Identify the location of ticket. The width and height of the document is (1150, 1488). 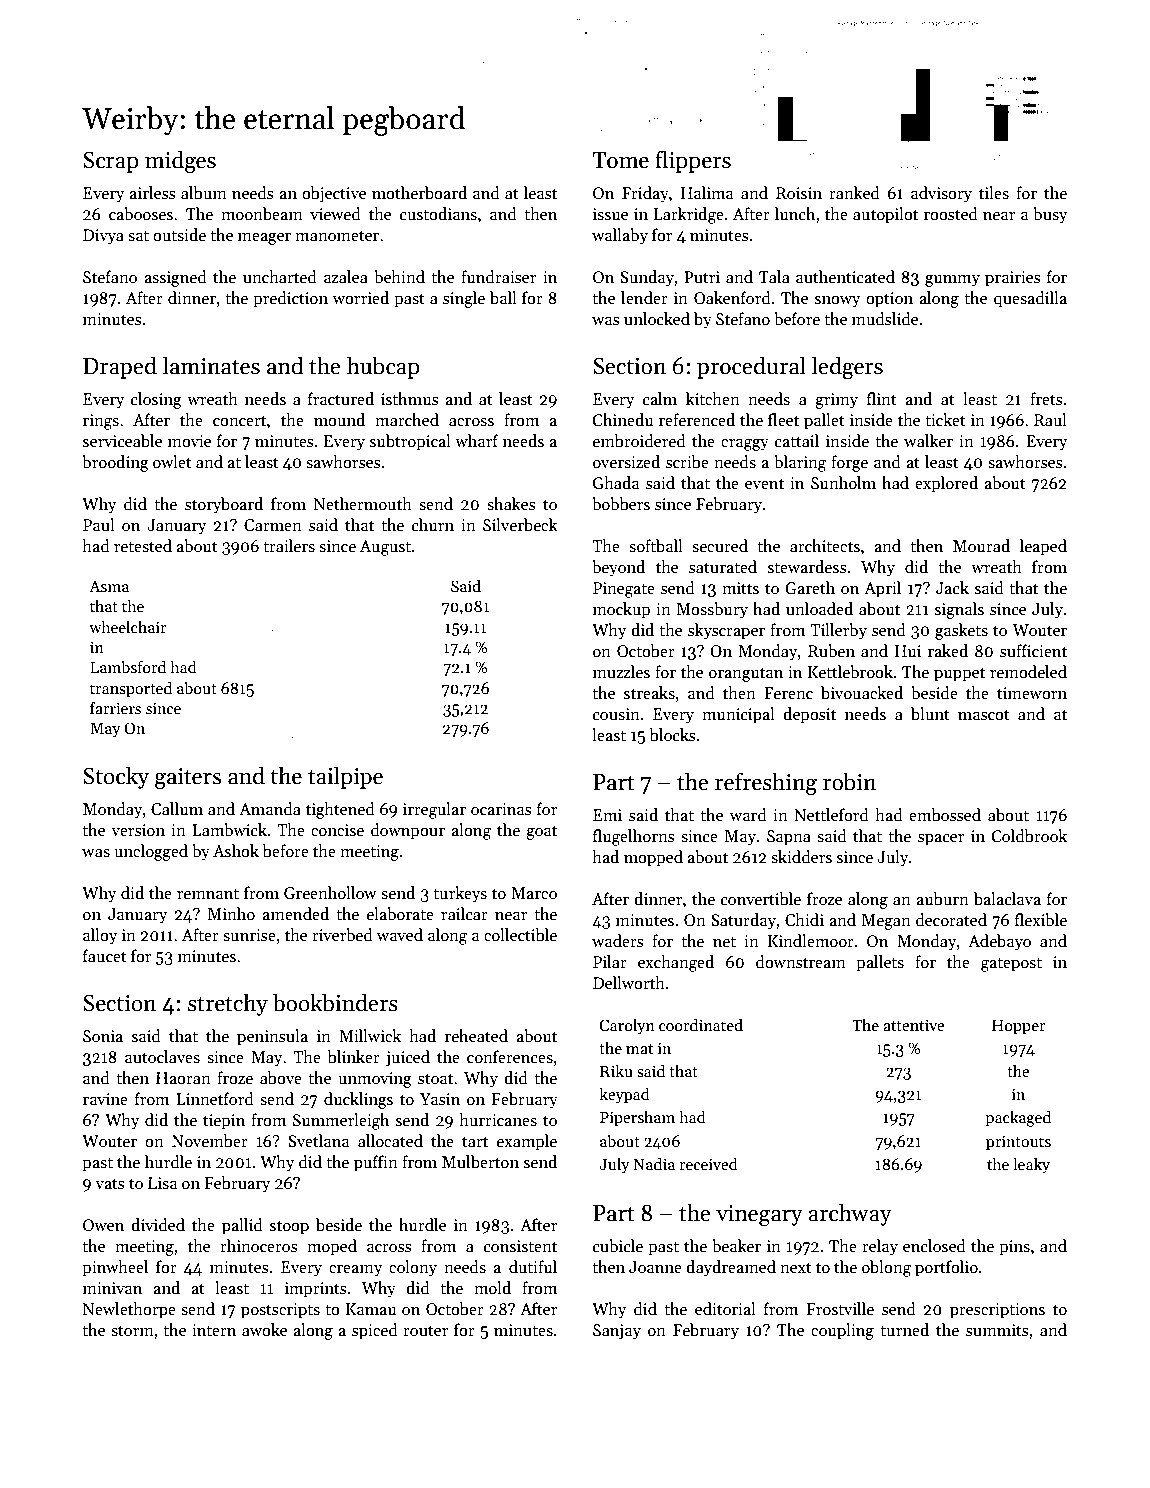
(945, 419).
